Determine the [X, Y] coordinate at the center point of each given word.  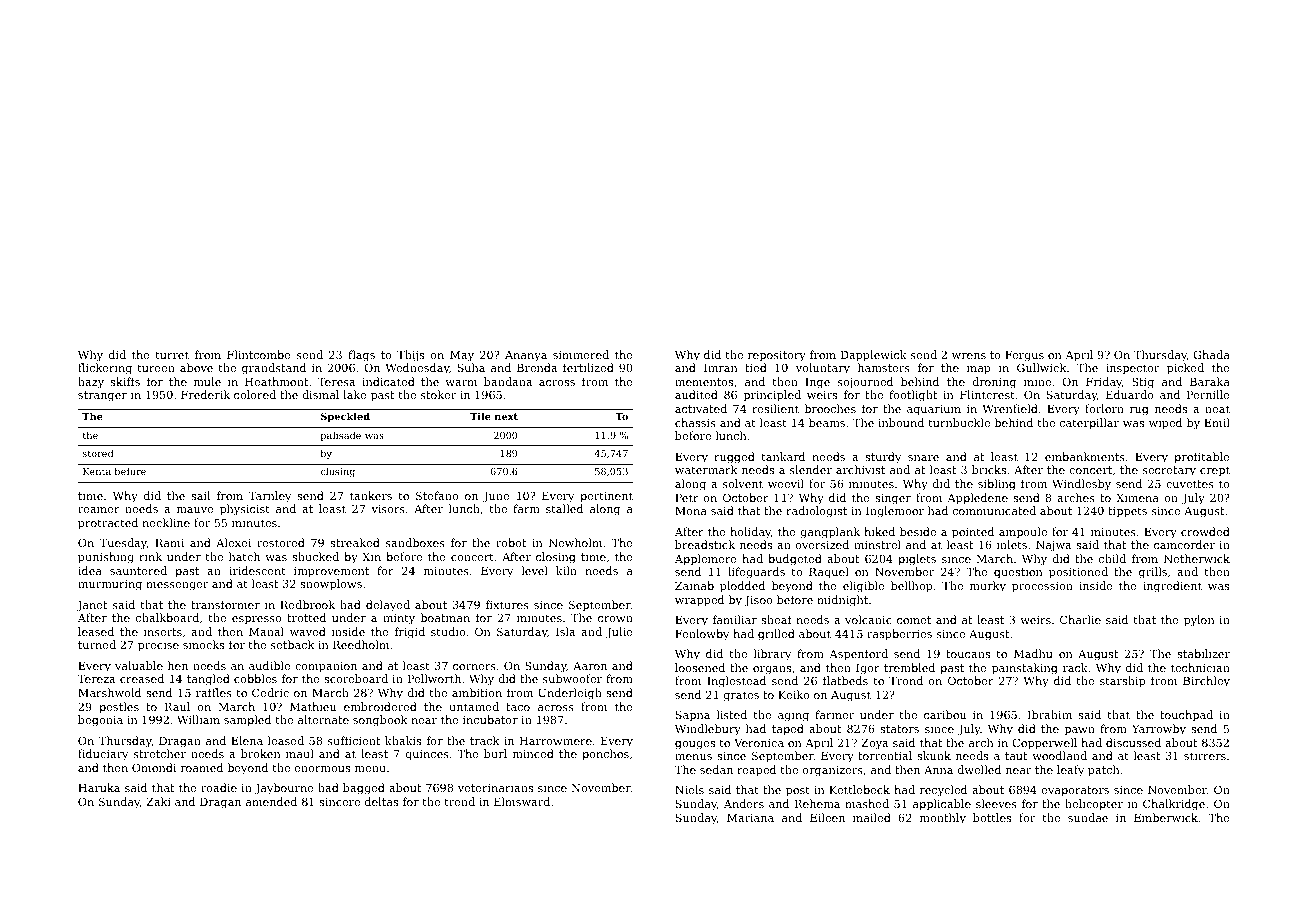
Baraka [1210, 381]
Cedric [270, 692]
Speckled [345, 417]
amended [271, 801]
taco [518, 707]
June [496, 497]
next [506, 416]
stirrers [1205, 756]
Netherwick [1197, 558]
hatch [244, 556]
